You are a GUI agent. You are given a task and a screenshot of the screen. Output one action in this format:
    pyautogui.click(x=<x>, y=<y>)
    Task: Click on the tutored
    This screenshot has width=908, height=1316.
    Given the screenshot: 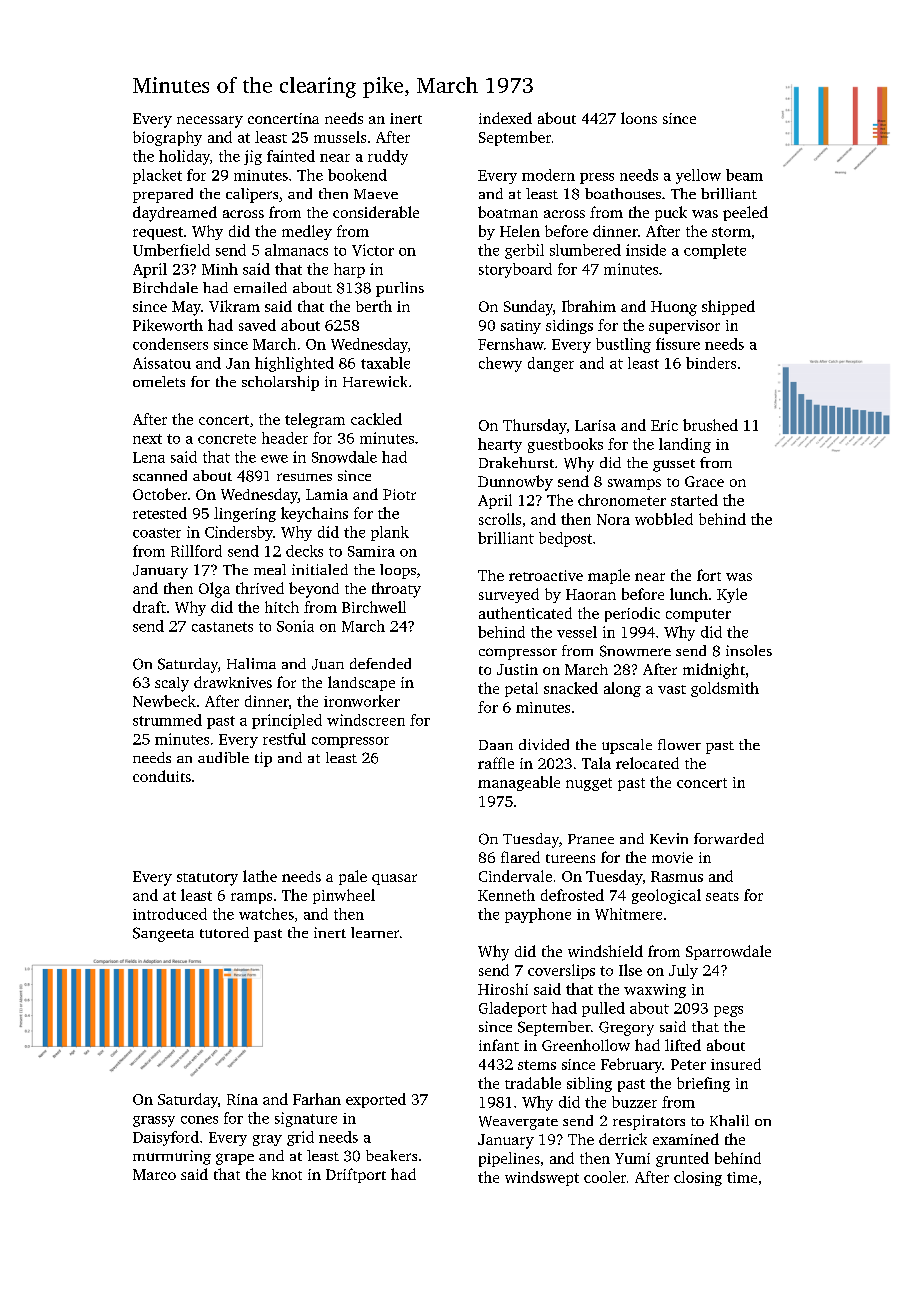 What is the action you would take?
    pyautogui.click(x=224, y=932)
